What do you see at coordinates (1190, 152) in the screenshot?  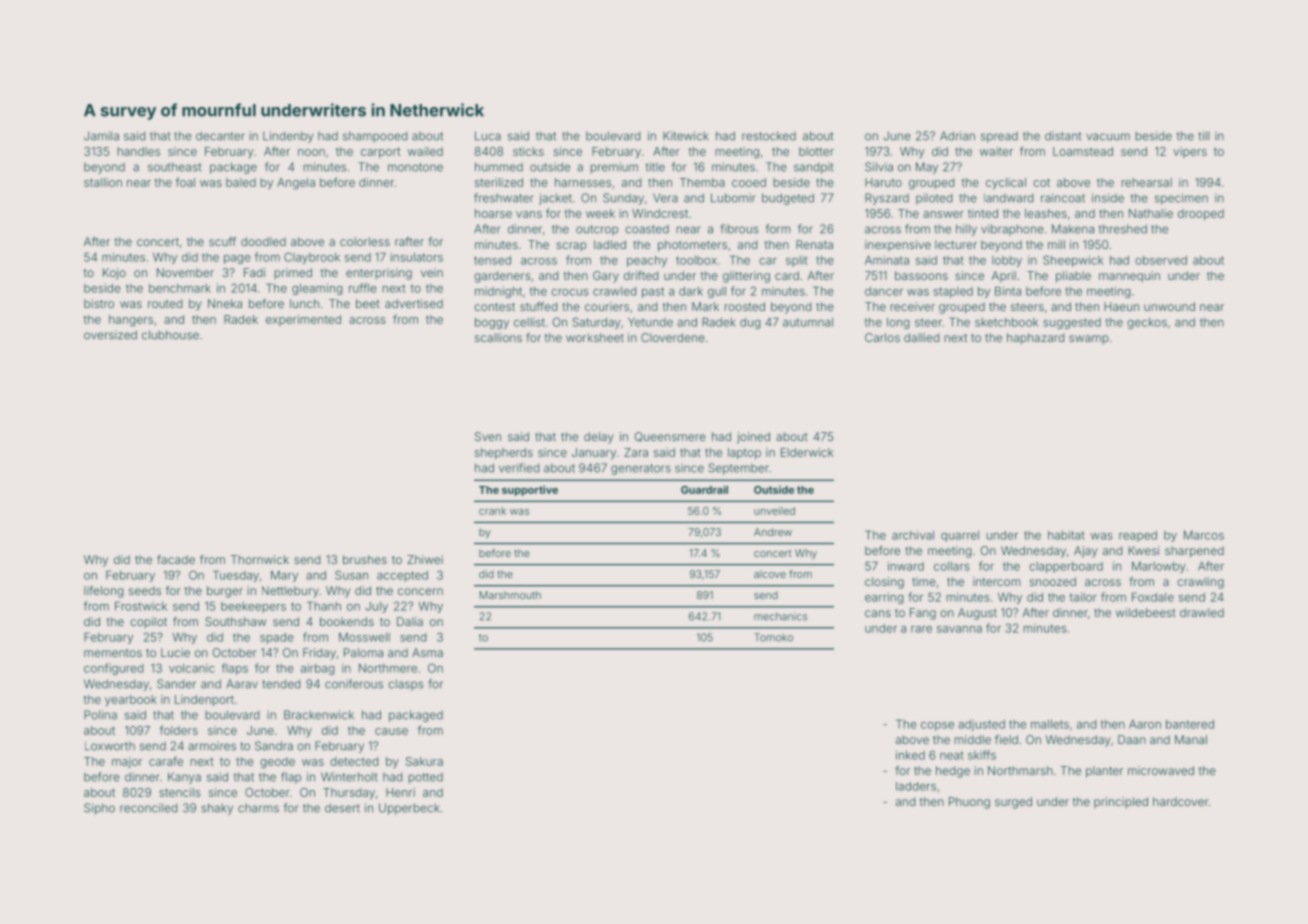 I see `vipers` at bounding box center [1190, 152].
